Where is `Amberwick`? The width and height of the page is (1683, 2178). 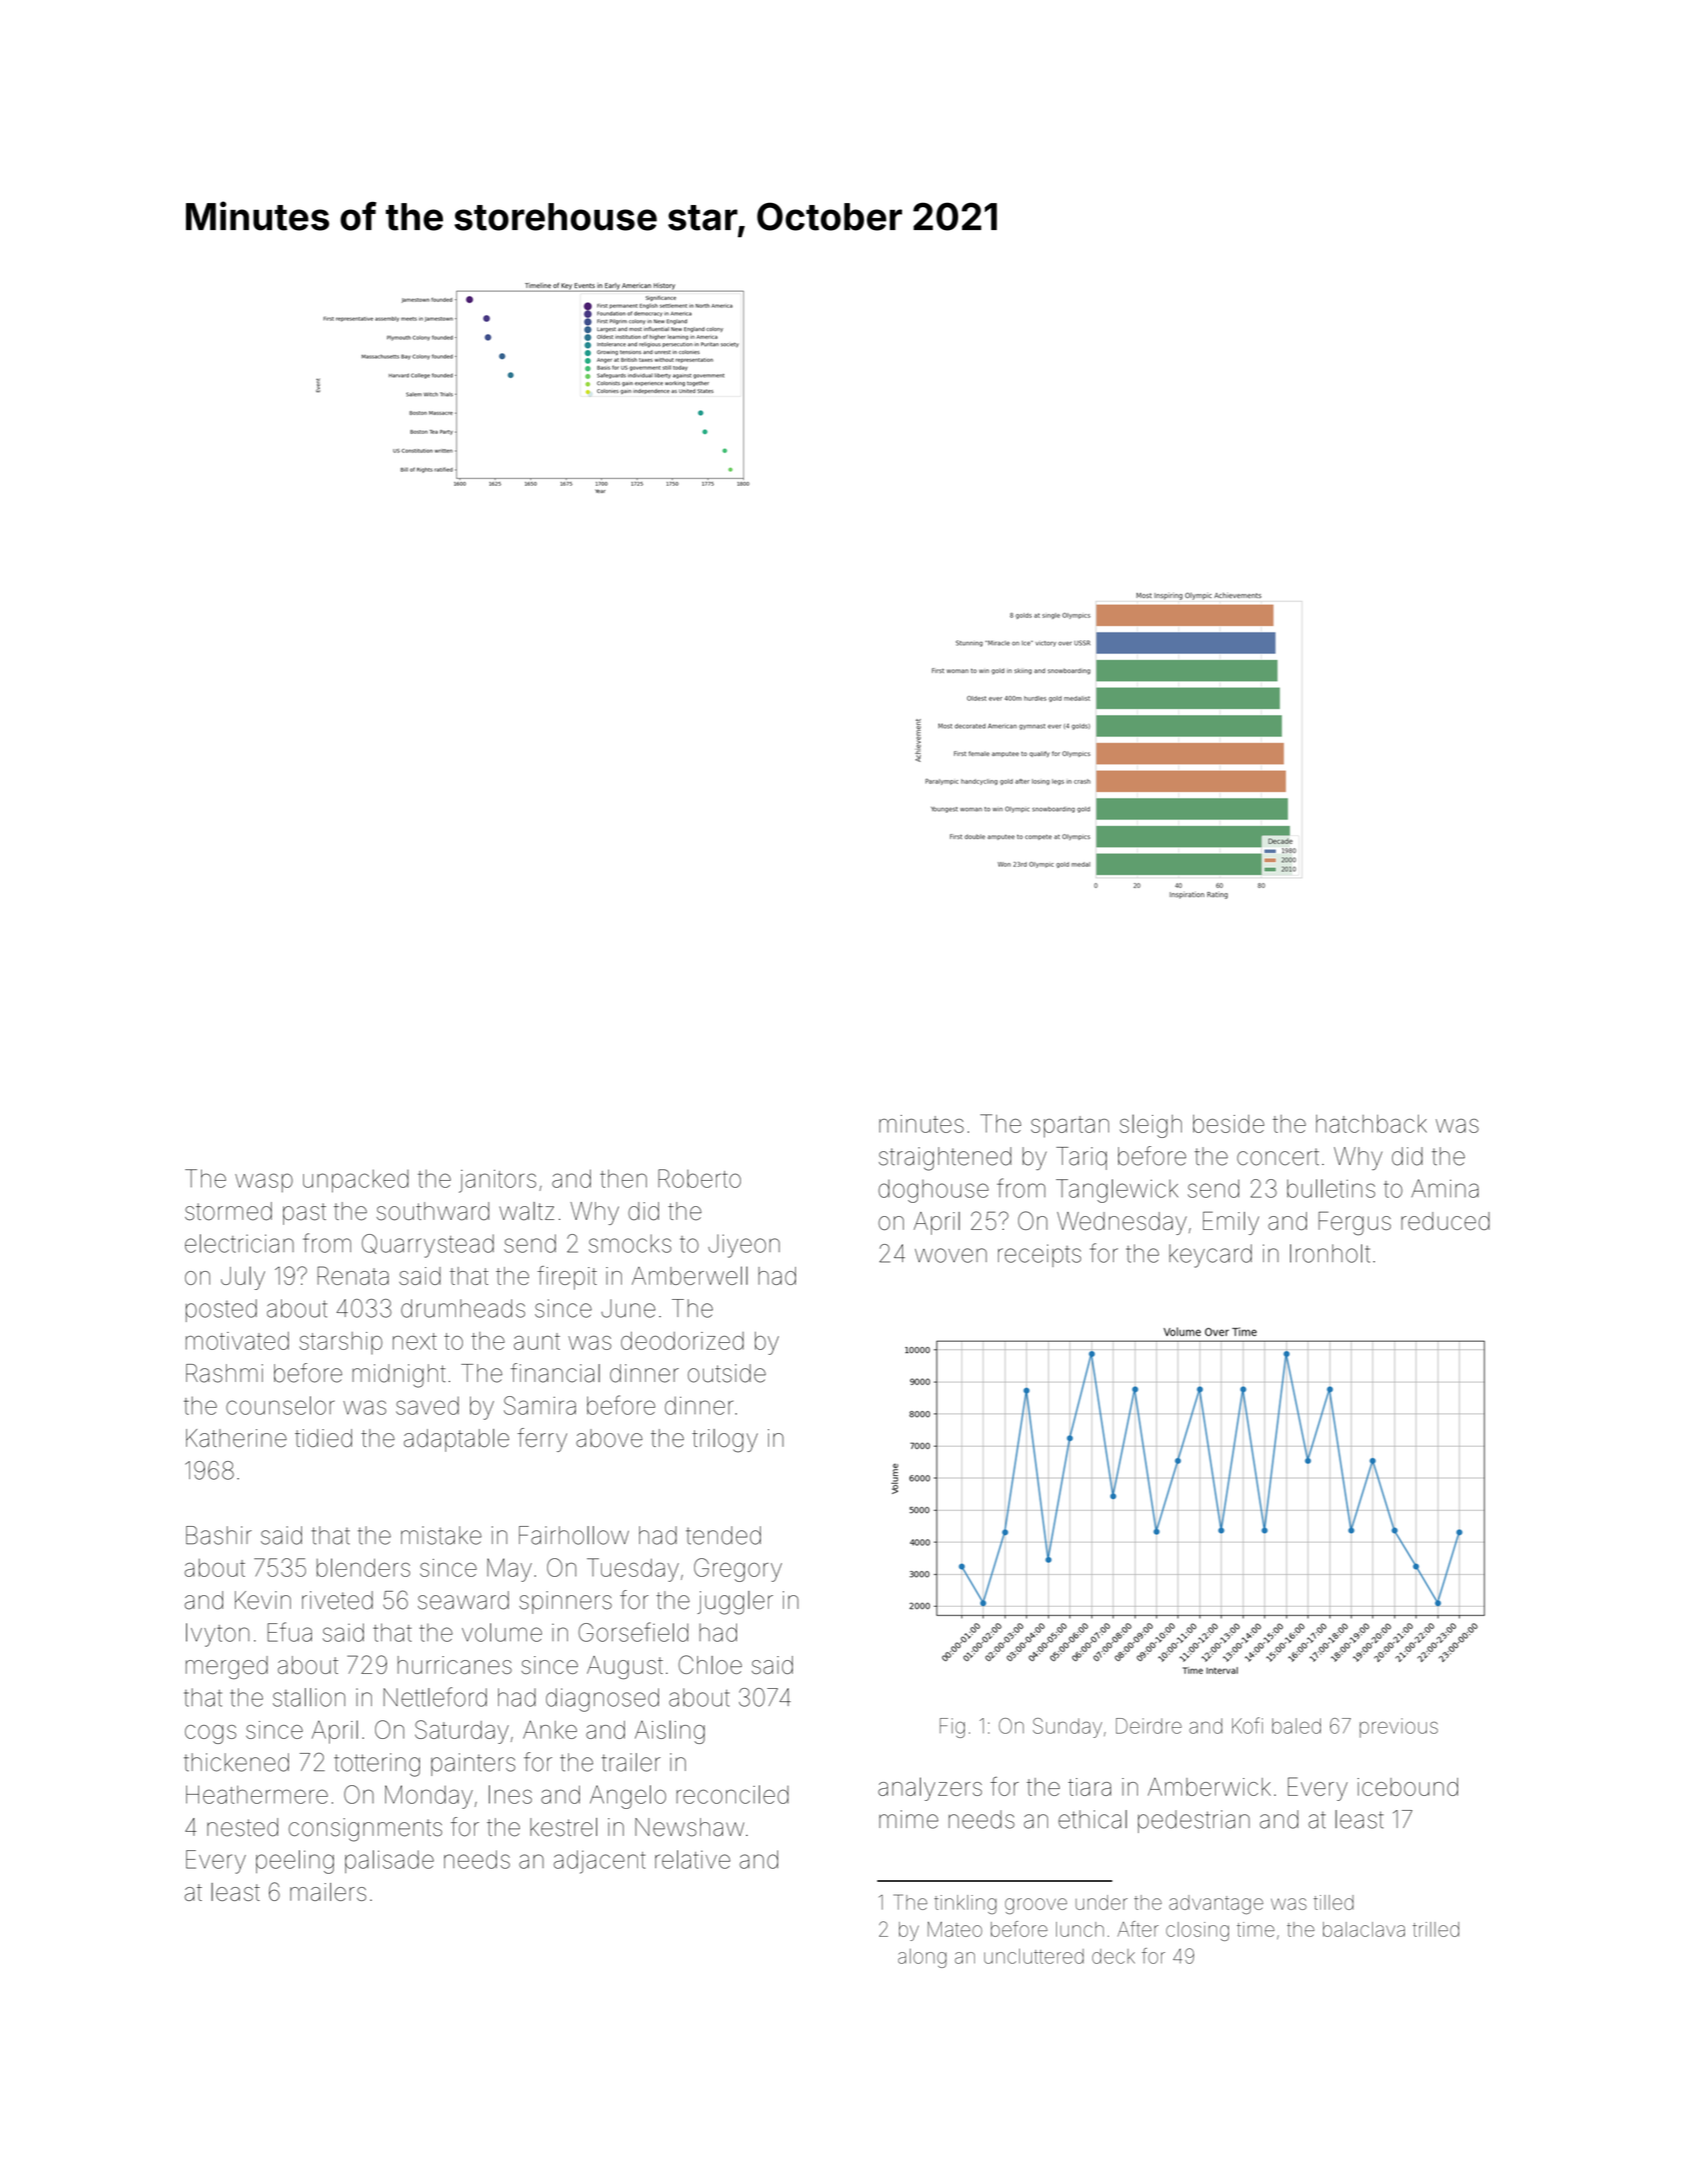
Amberwick is located at coordinates (1209, 1787).
